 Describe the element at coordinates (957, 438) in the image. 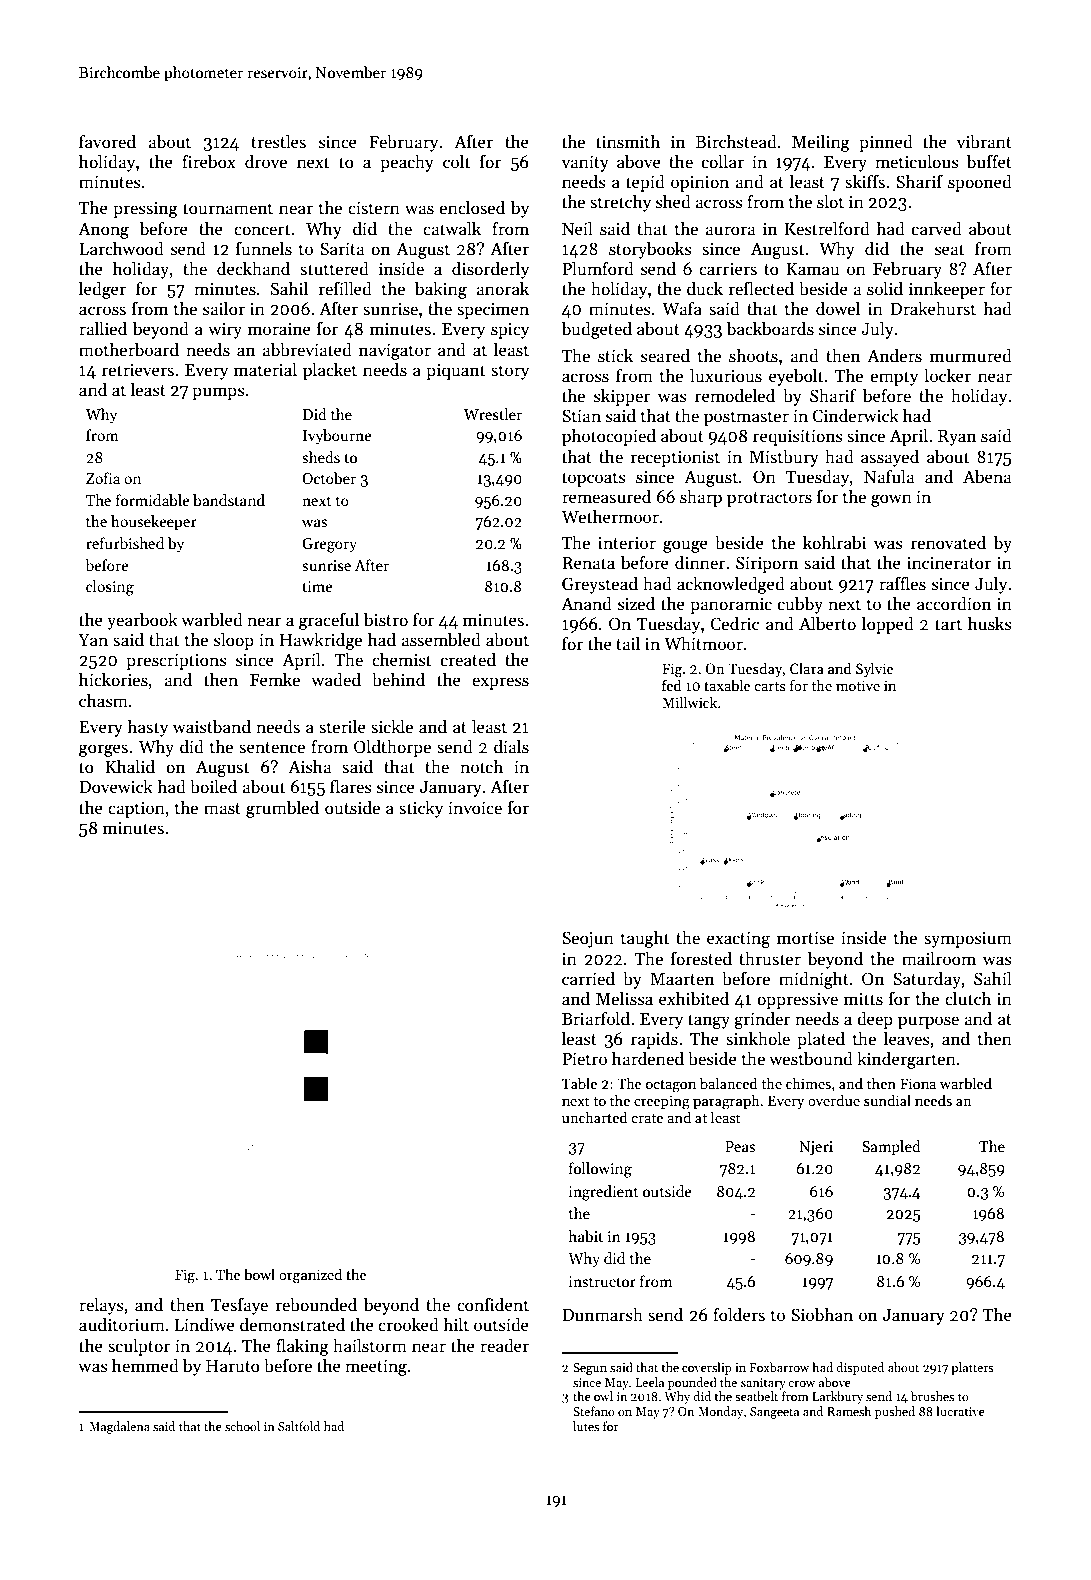

I see `Ryan` at that location.
